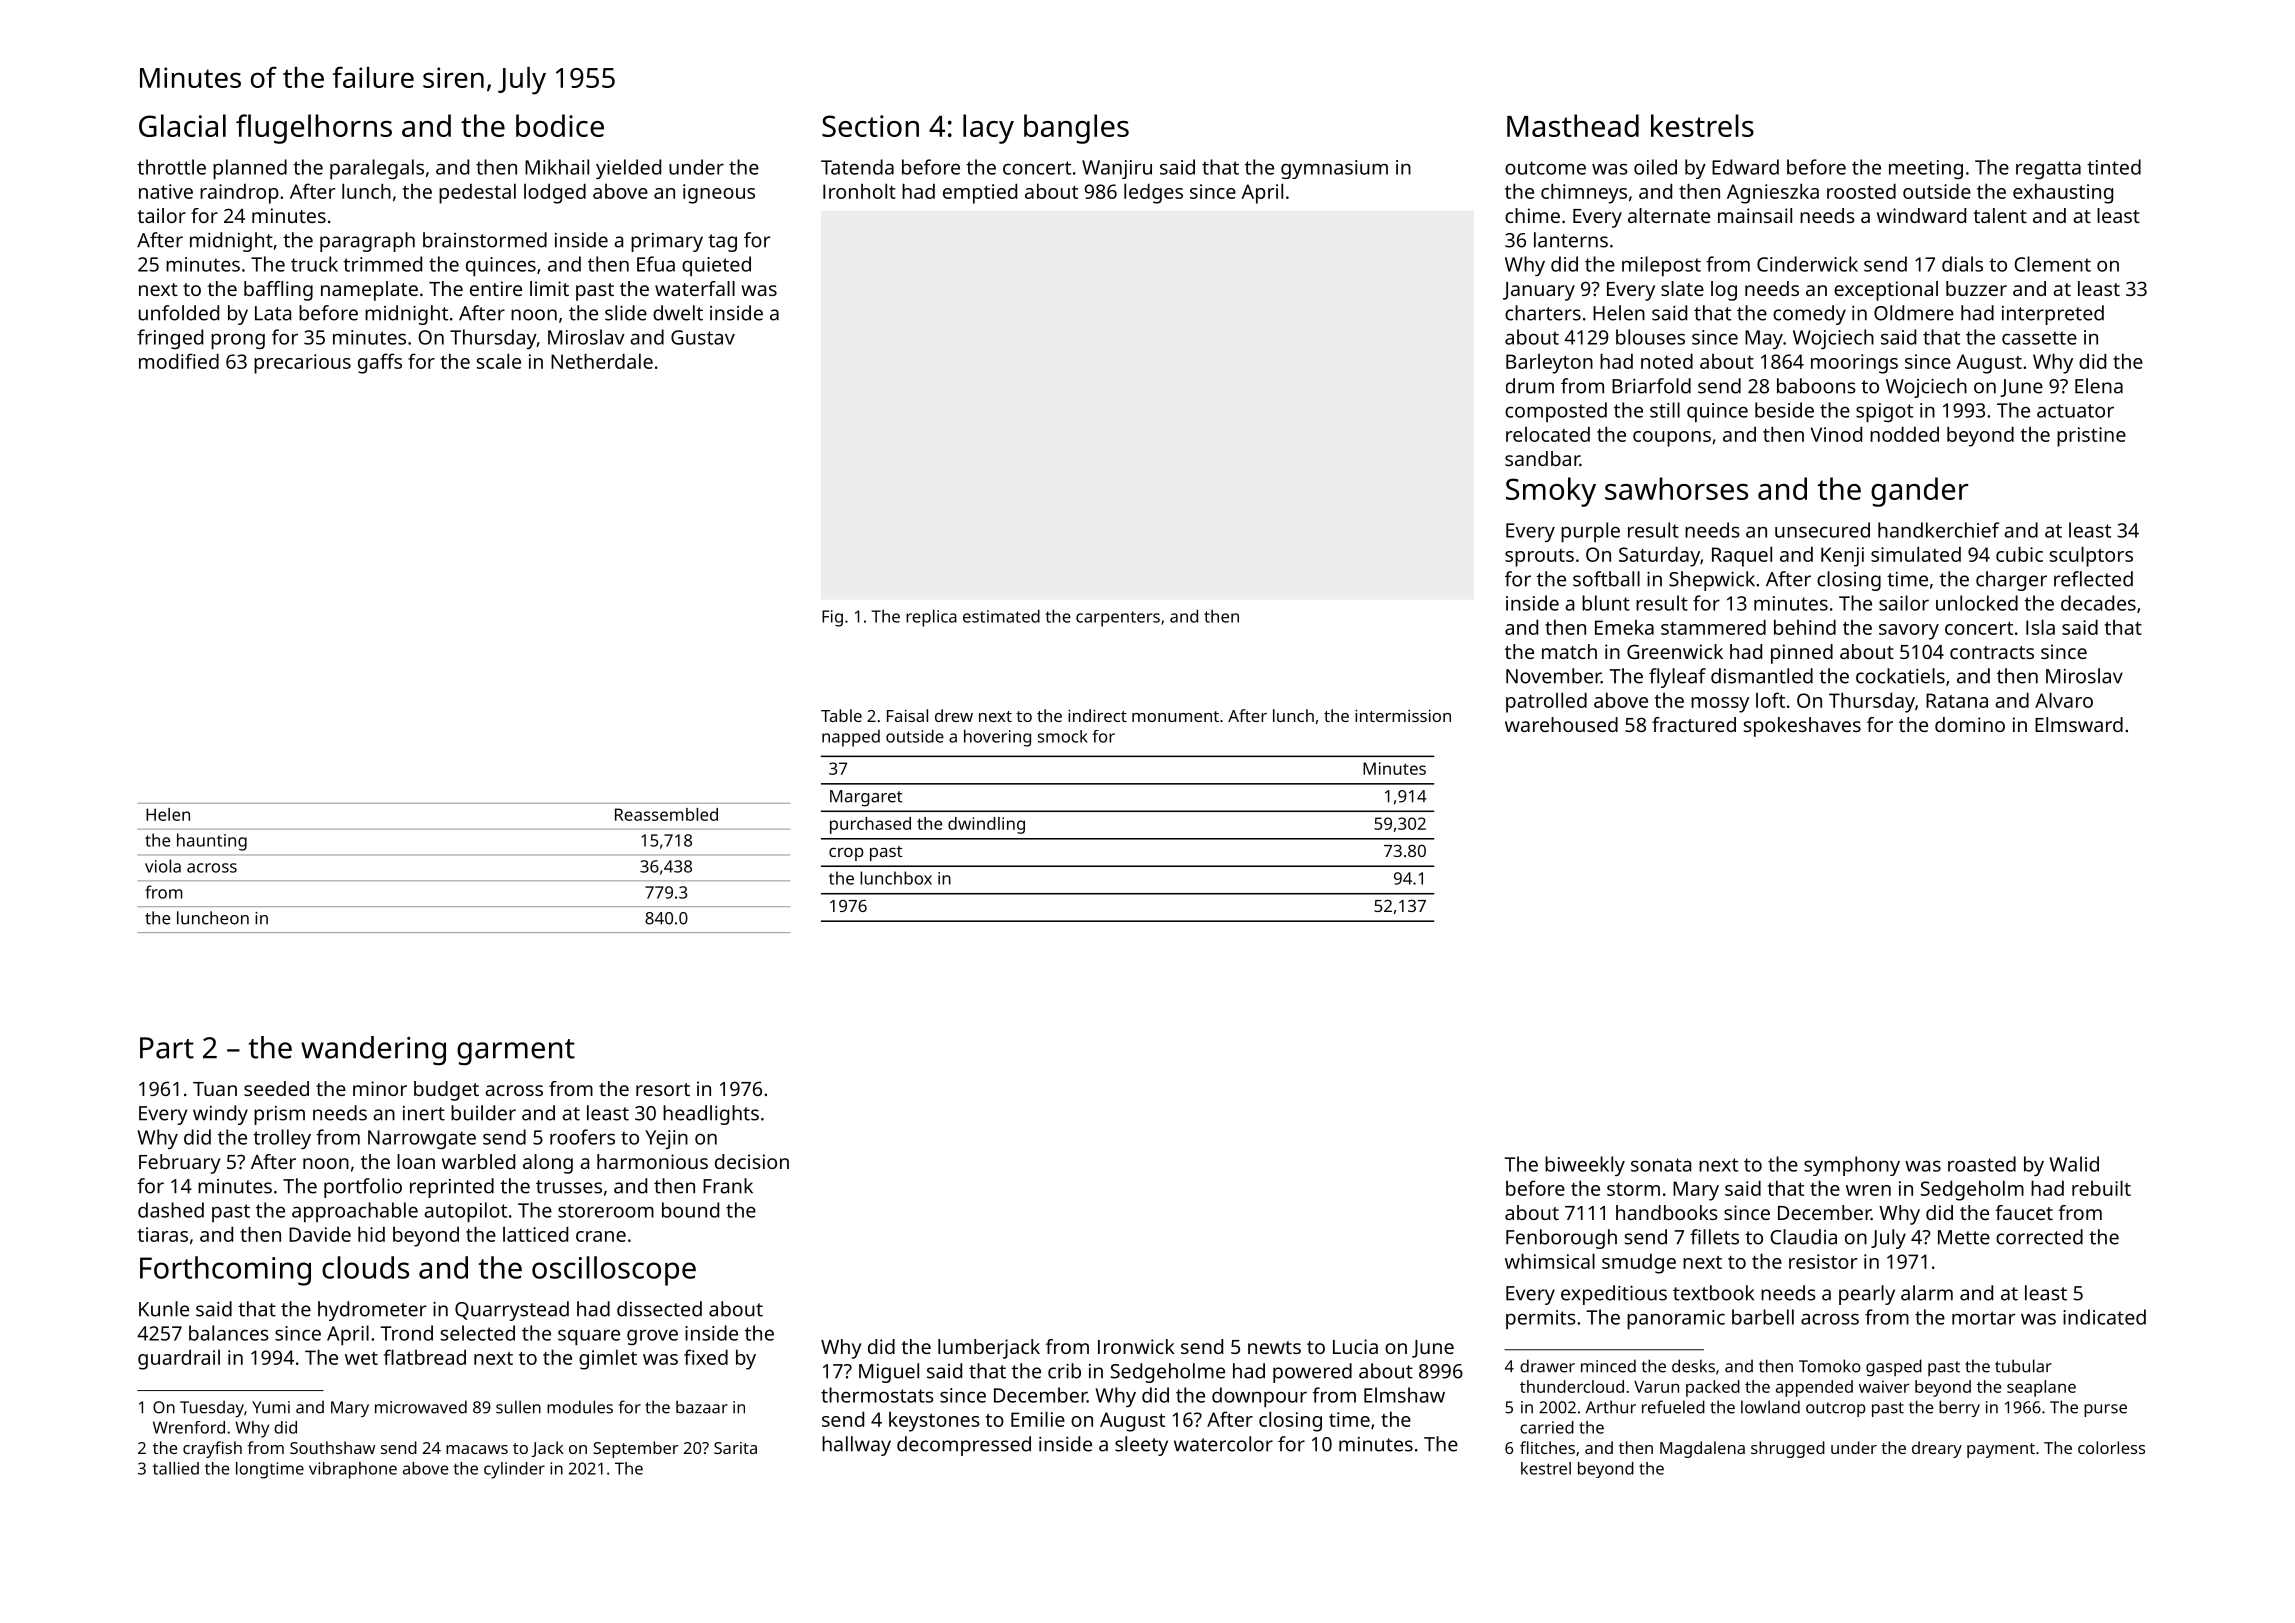 This document has height=1623, width=2295. I want to click on Barleyton, so click(1549, 364).
